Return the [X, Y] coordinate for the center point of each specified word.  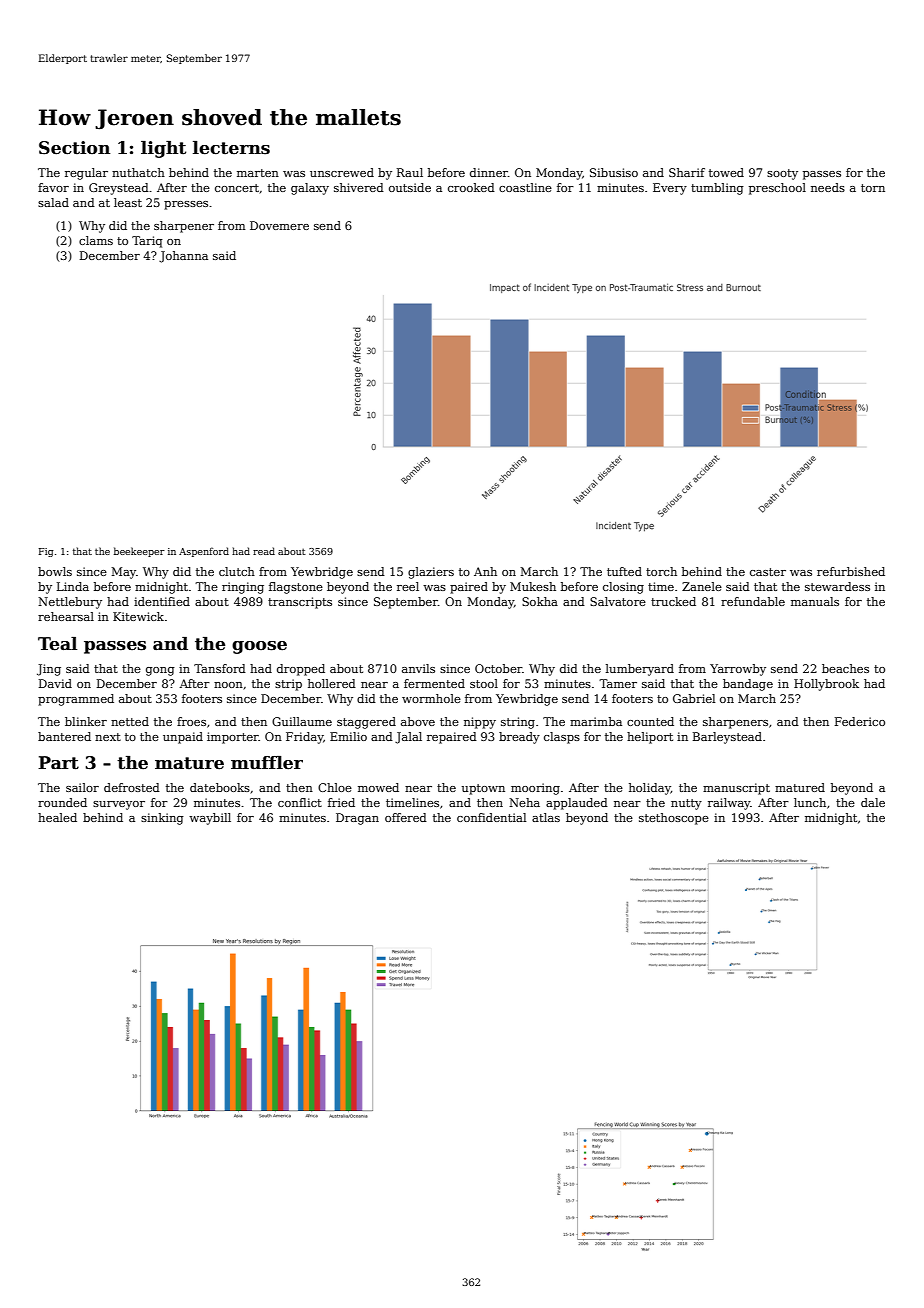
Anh [485, 571]
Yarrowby [738, 670]
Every [670, 189]
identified [162, 601]
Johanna [183, 257]
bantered [64, 736]
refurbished [851, 571]
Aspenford [204, 552]
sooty [782, 174]
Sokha [540, 601]
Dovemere [279, 225]
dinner [489, 172]
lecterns [231, 148]
